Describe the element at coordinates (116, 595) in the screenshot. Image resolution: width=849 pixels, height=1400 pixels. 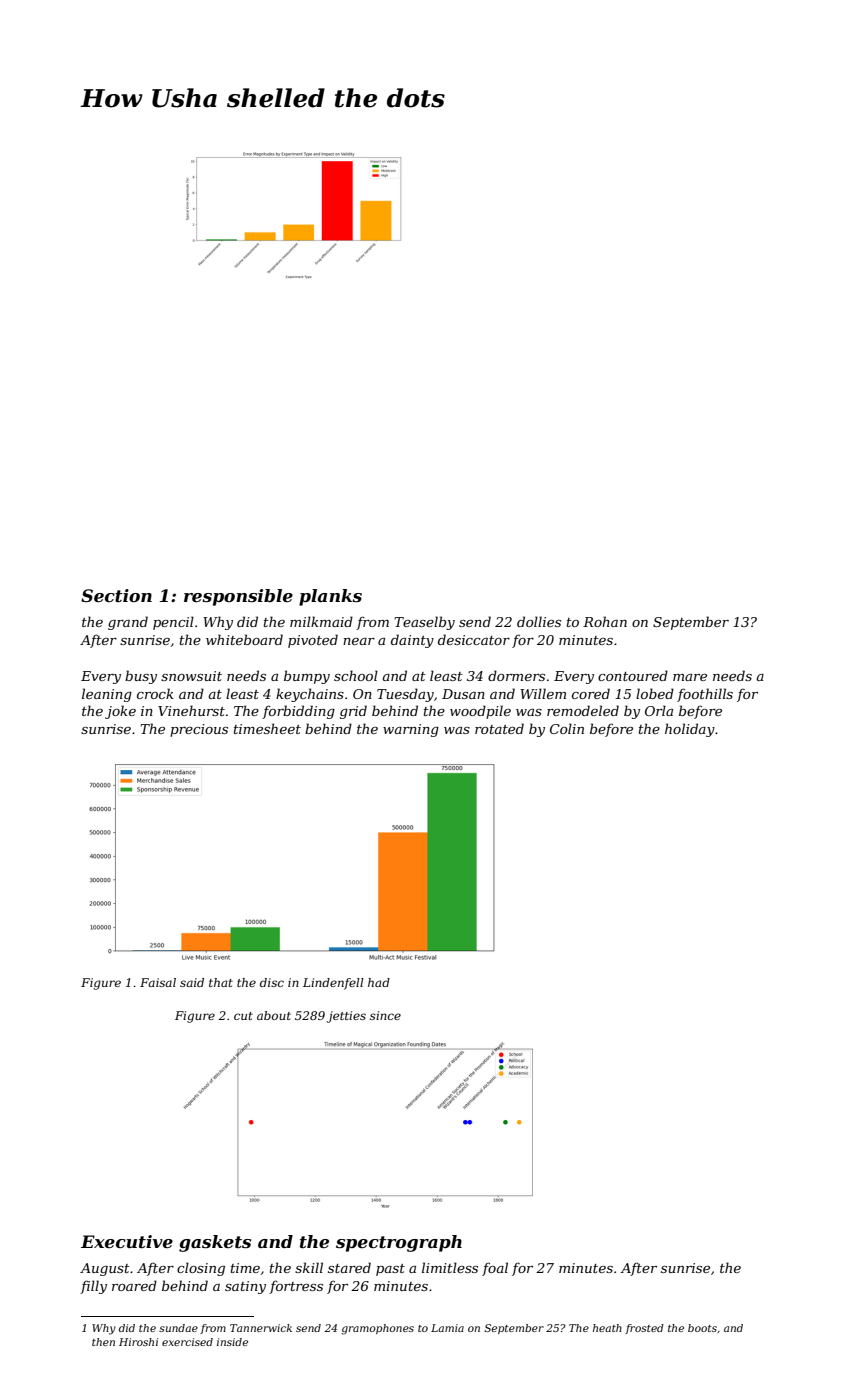
I see `Section` at that location.
